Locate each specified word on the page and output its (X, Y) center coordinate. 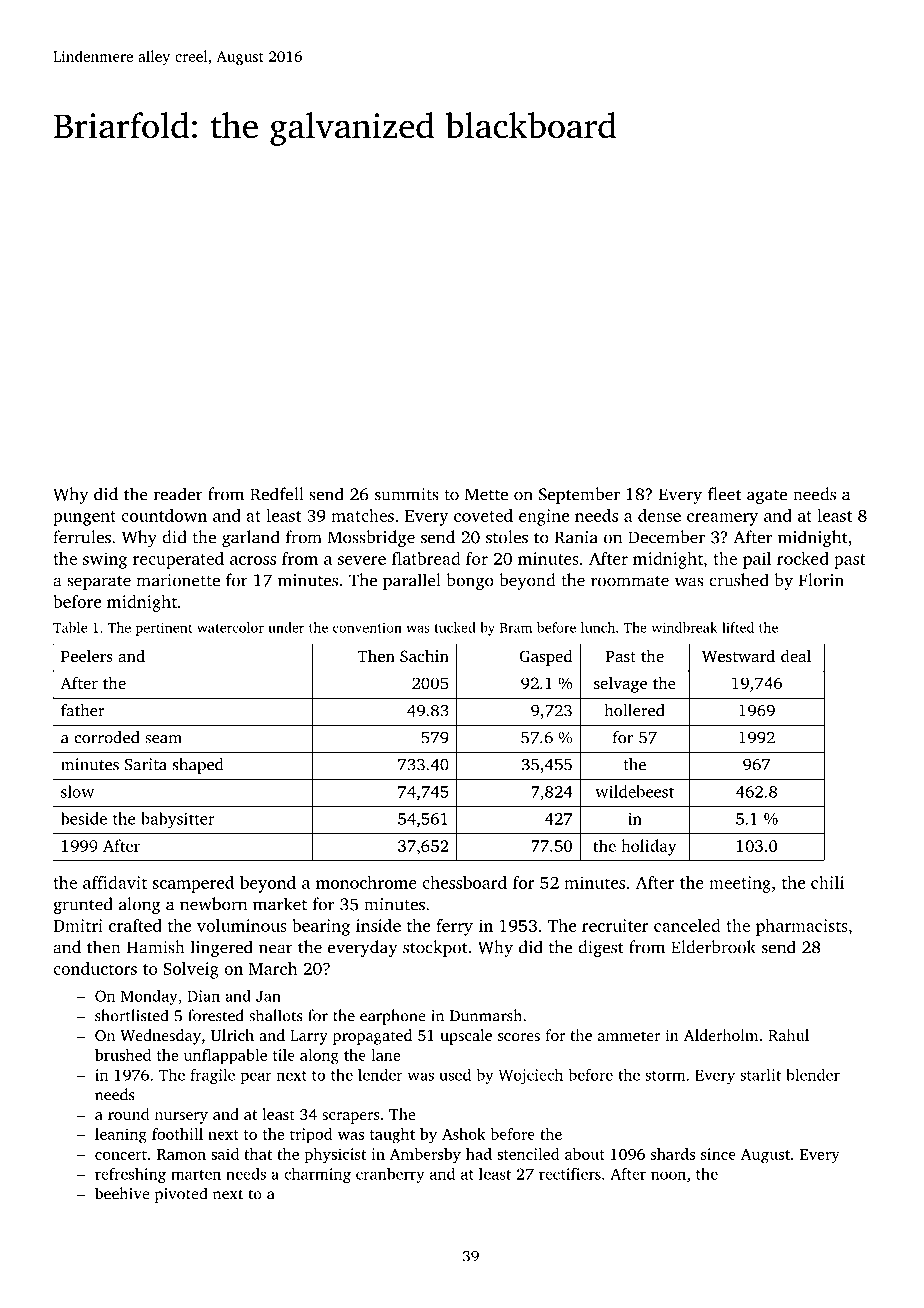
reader (178, 494)
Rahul (788, 1035)
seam (163, 739)
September (579, 495)
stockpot (435, 948)
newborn (213, 904)
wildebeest (634, 791)
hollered (634, 710)
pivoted (181, 1195)
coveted (483, 515)
